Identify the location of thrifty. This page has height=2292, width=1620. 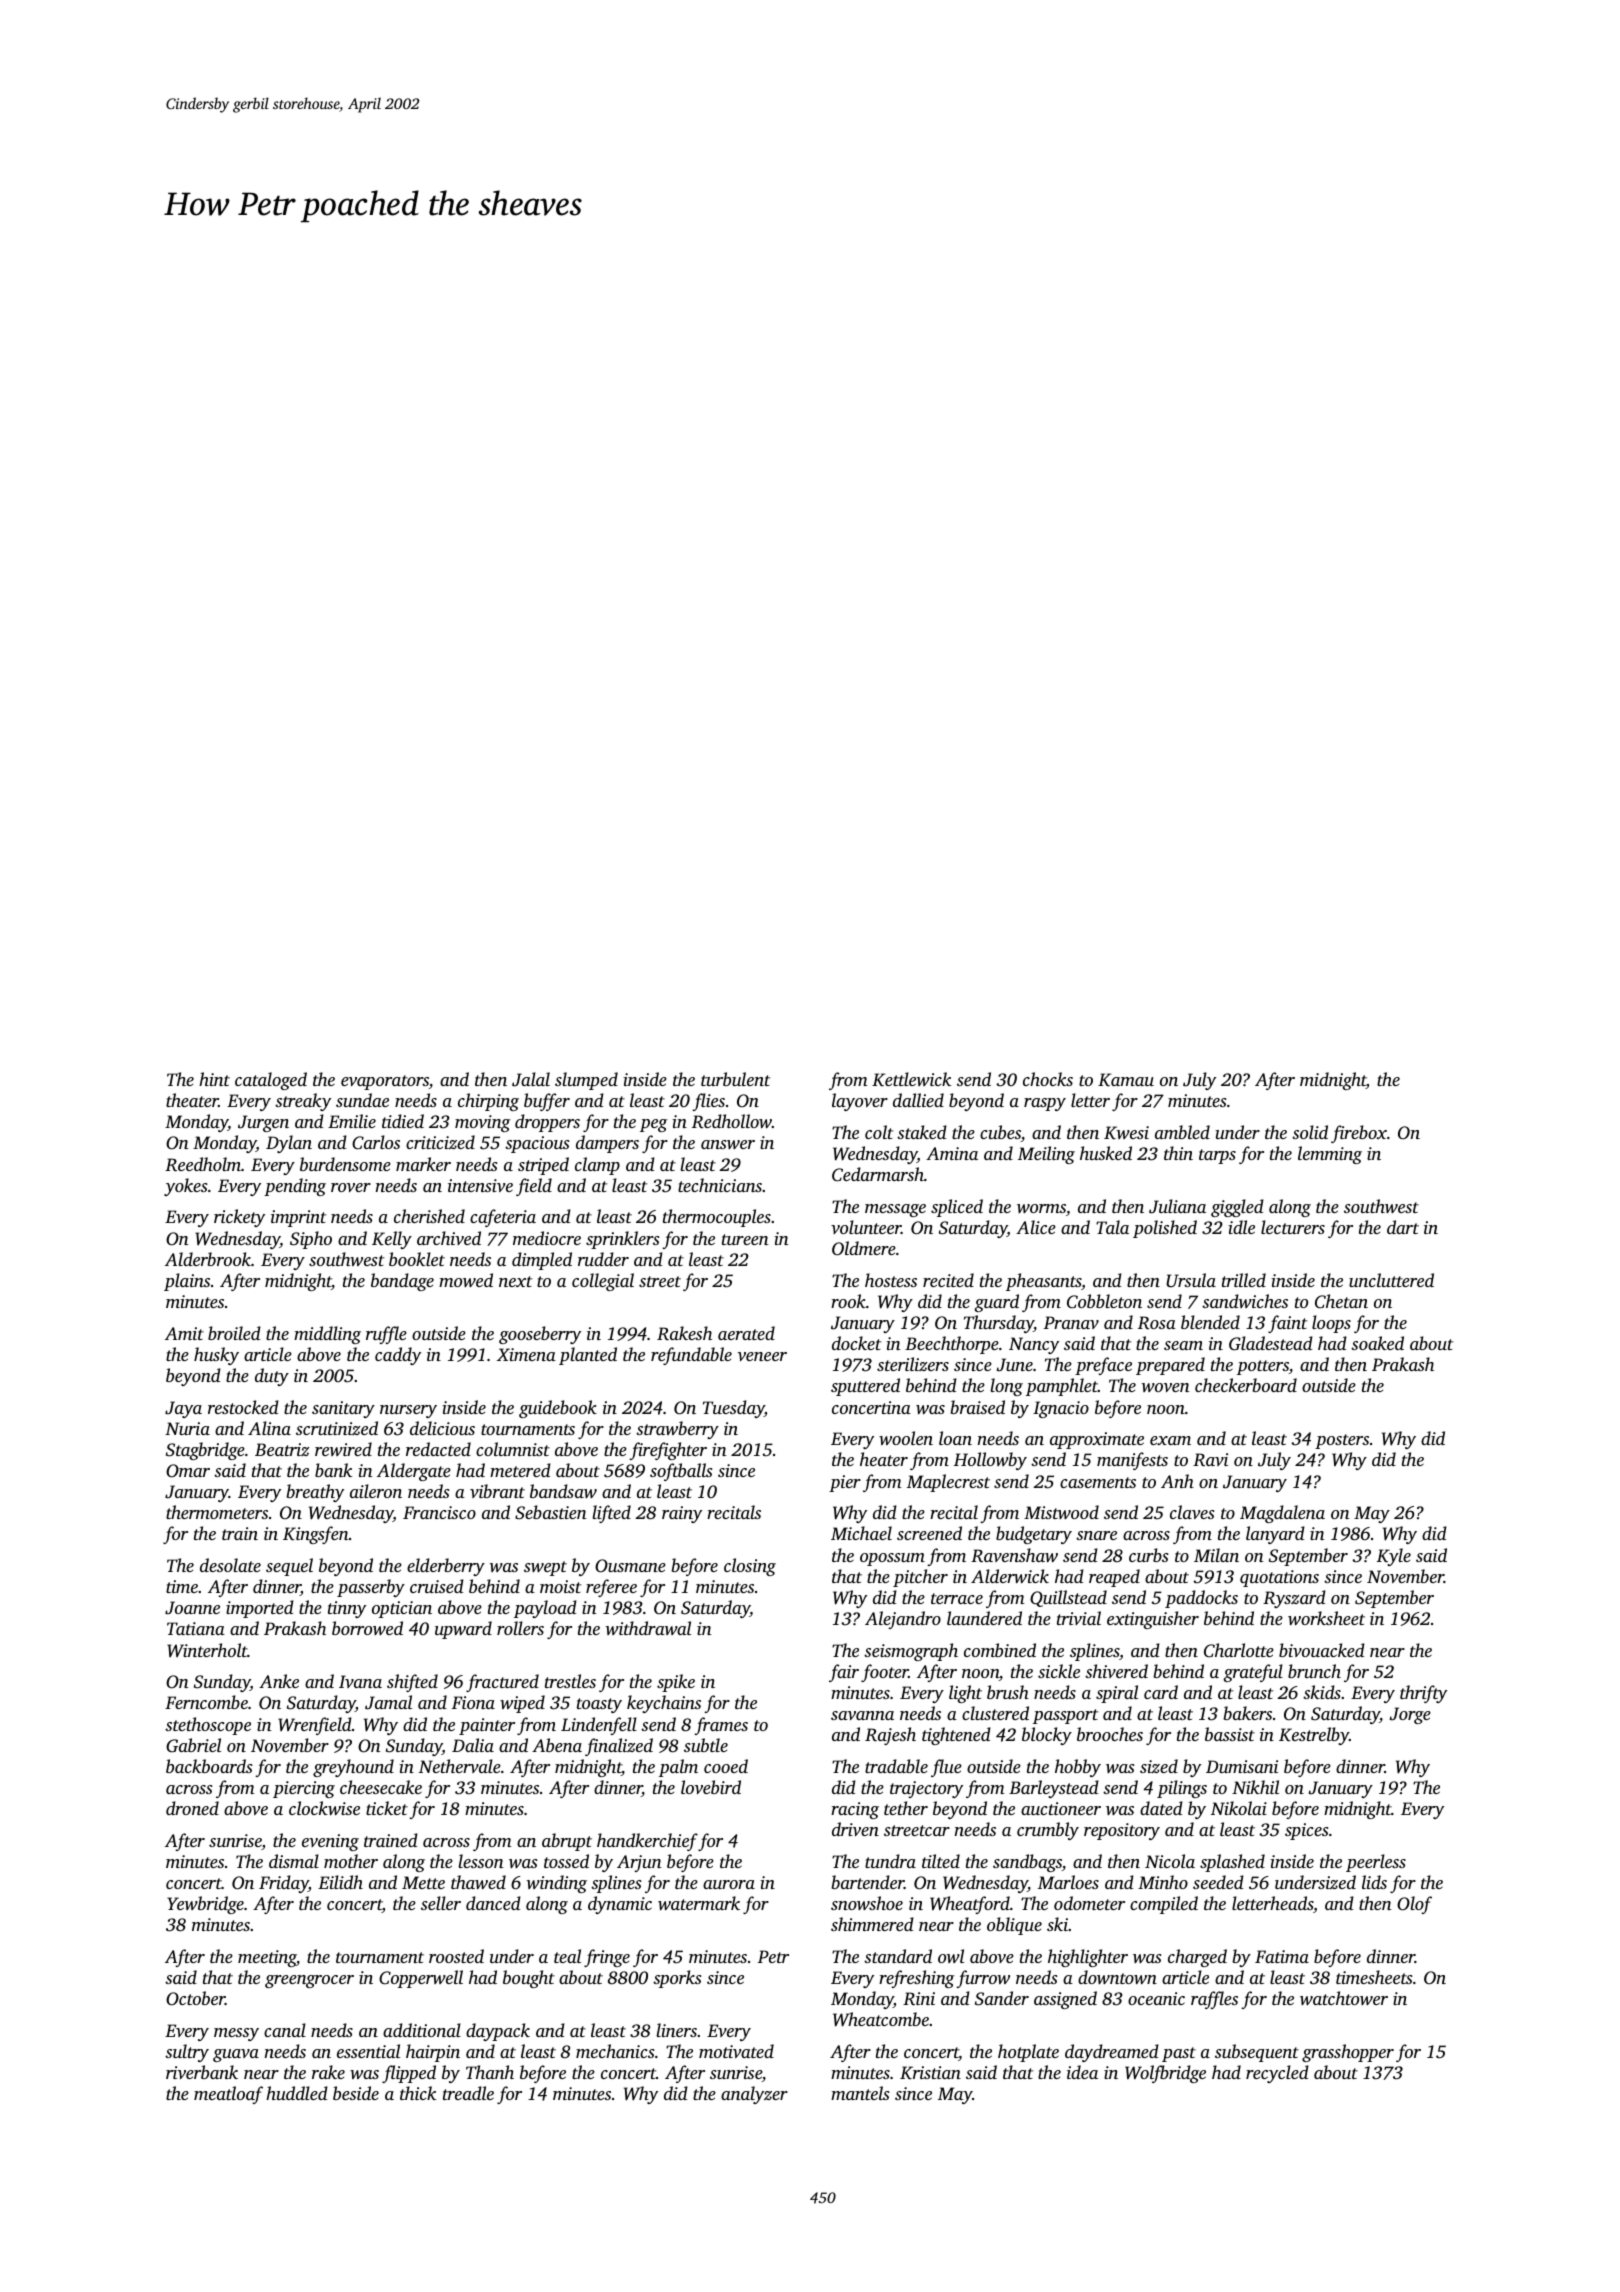
(1423, 1694).
